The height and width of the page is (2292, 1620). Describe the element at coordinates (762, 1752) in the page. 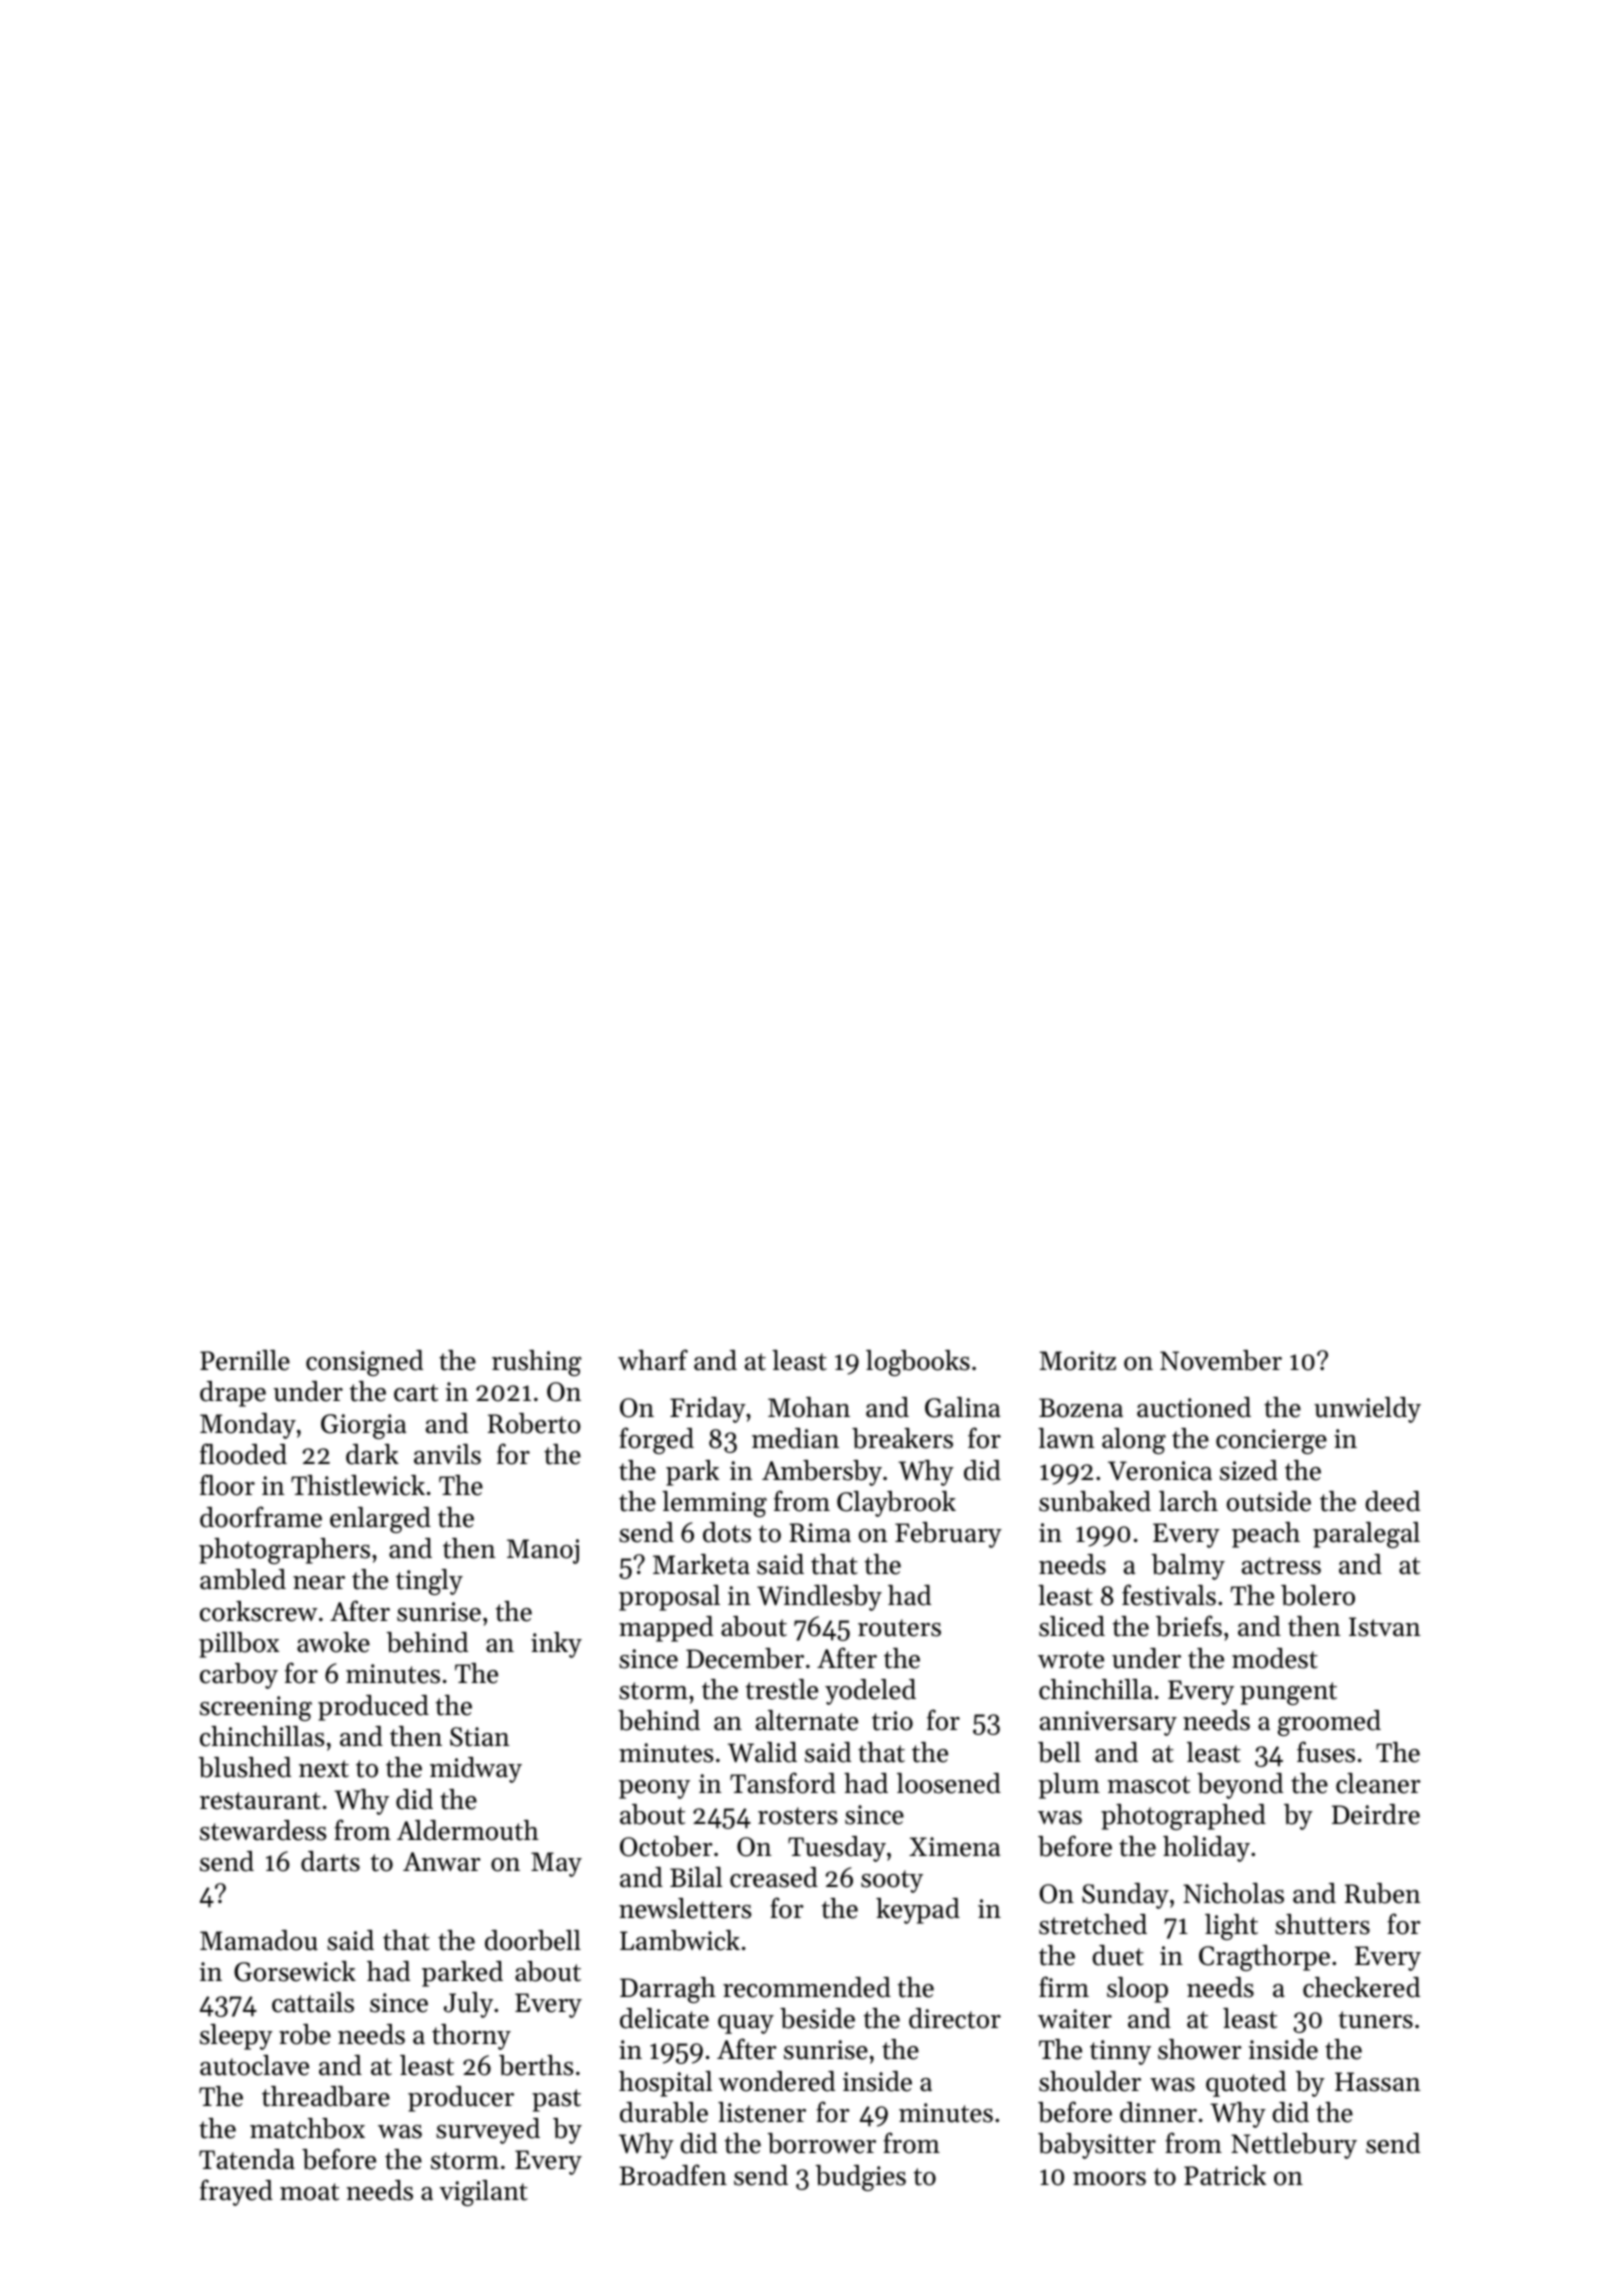

I see `Walid` at that location.
